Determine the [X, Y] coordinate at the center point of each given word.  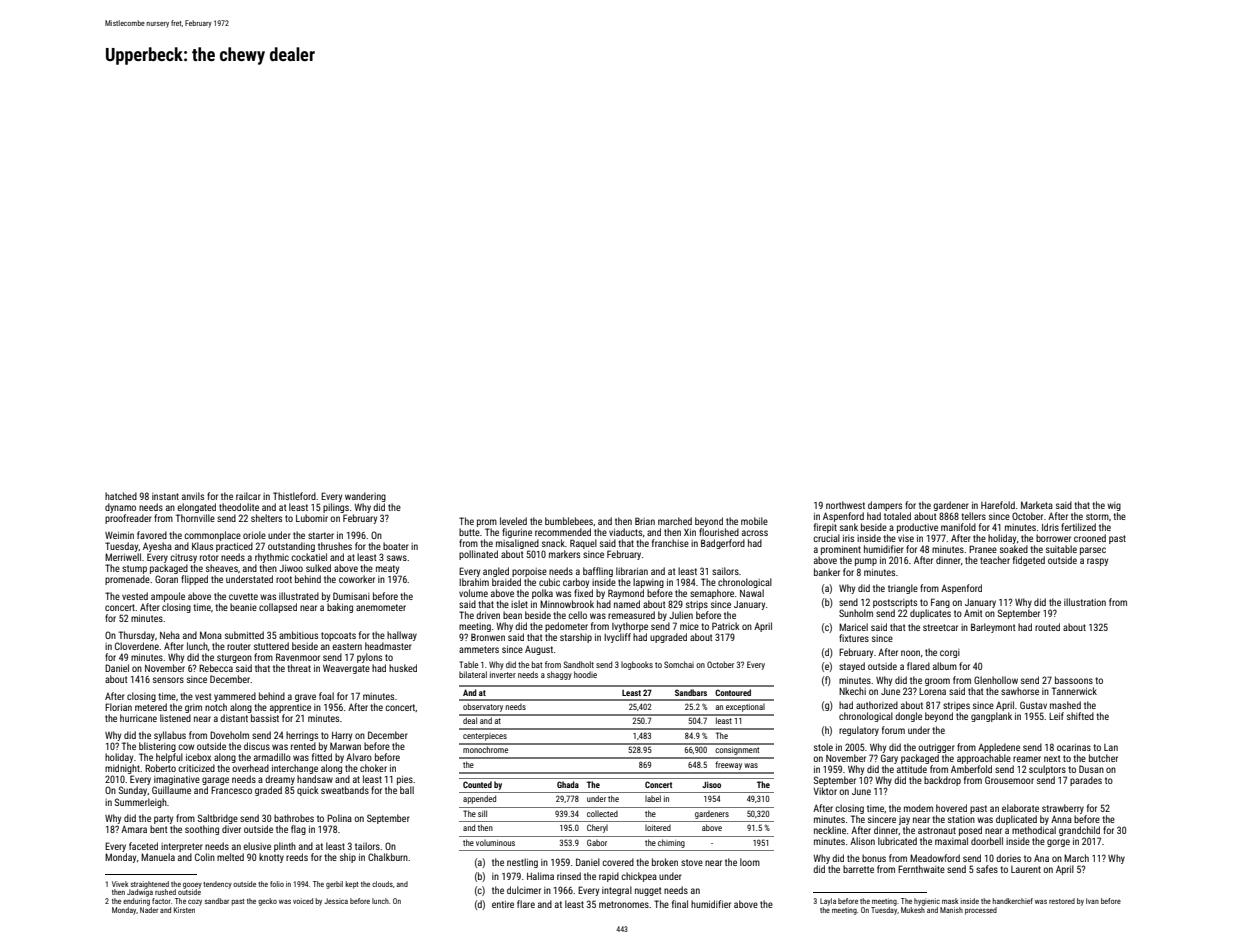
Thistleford [294, 496]
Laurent [1026, 869]
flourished [719, 532]
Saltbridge [217, 819]
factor [161, 901]
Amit [973, 613]
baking [340, 608]
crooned [1090, 538]
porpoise [529, 572]
